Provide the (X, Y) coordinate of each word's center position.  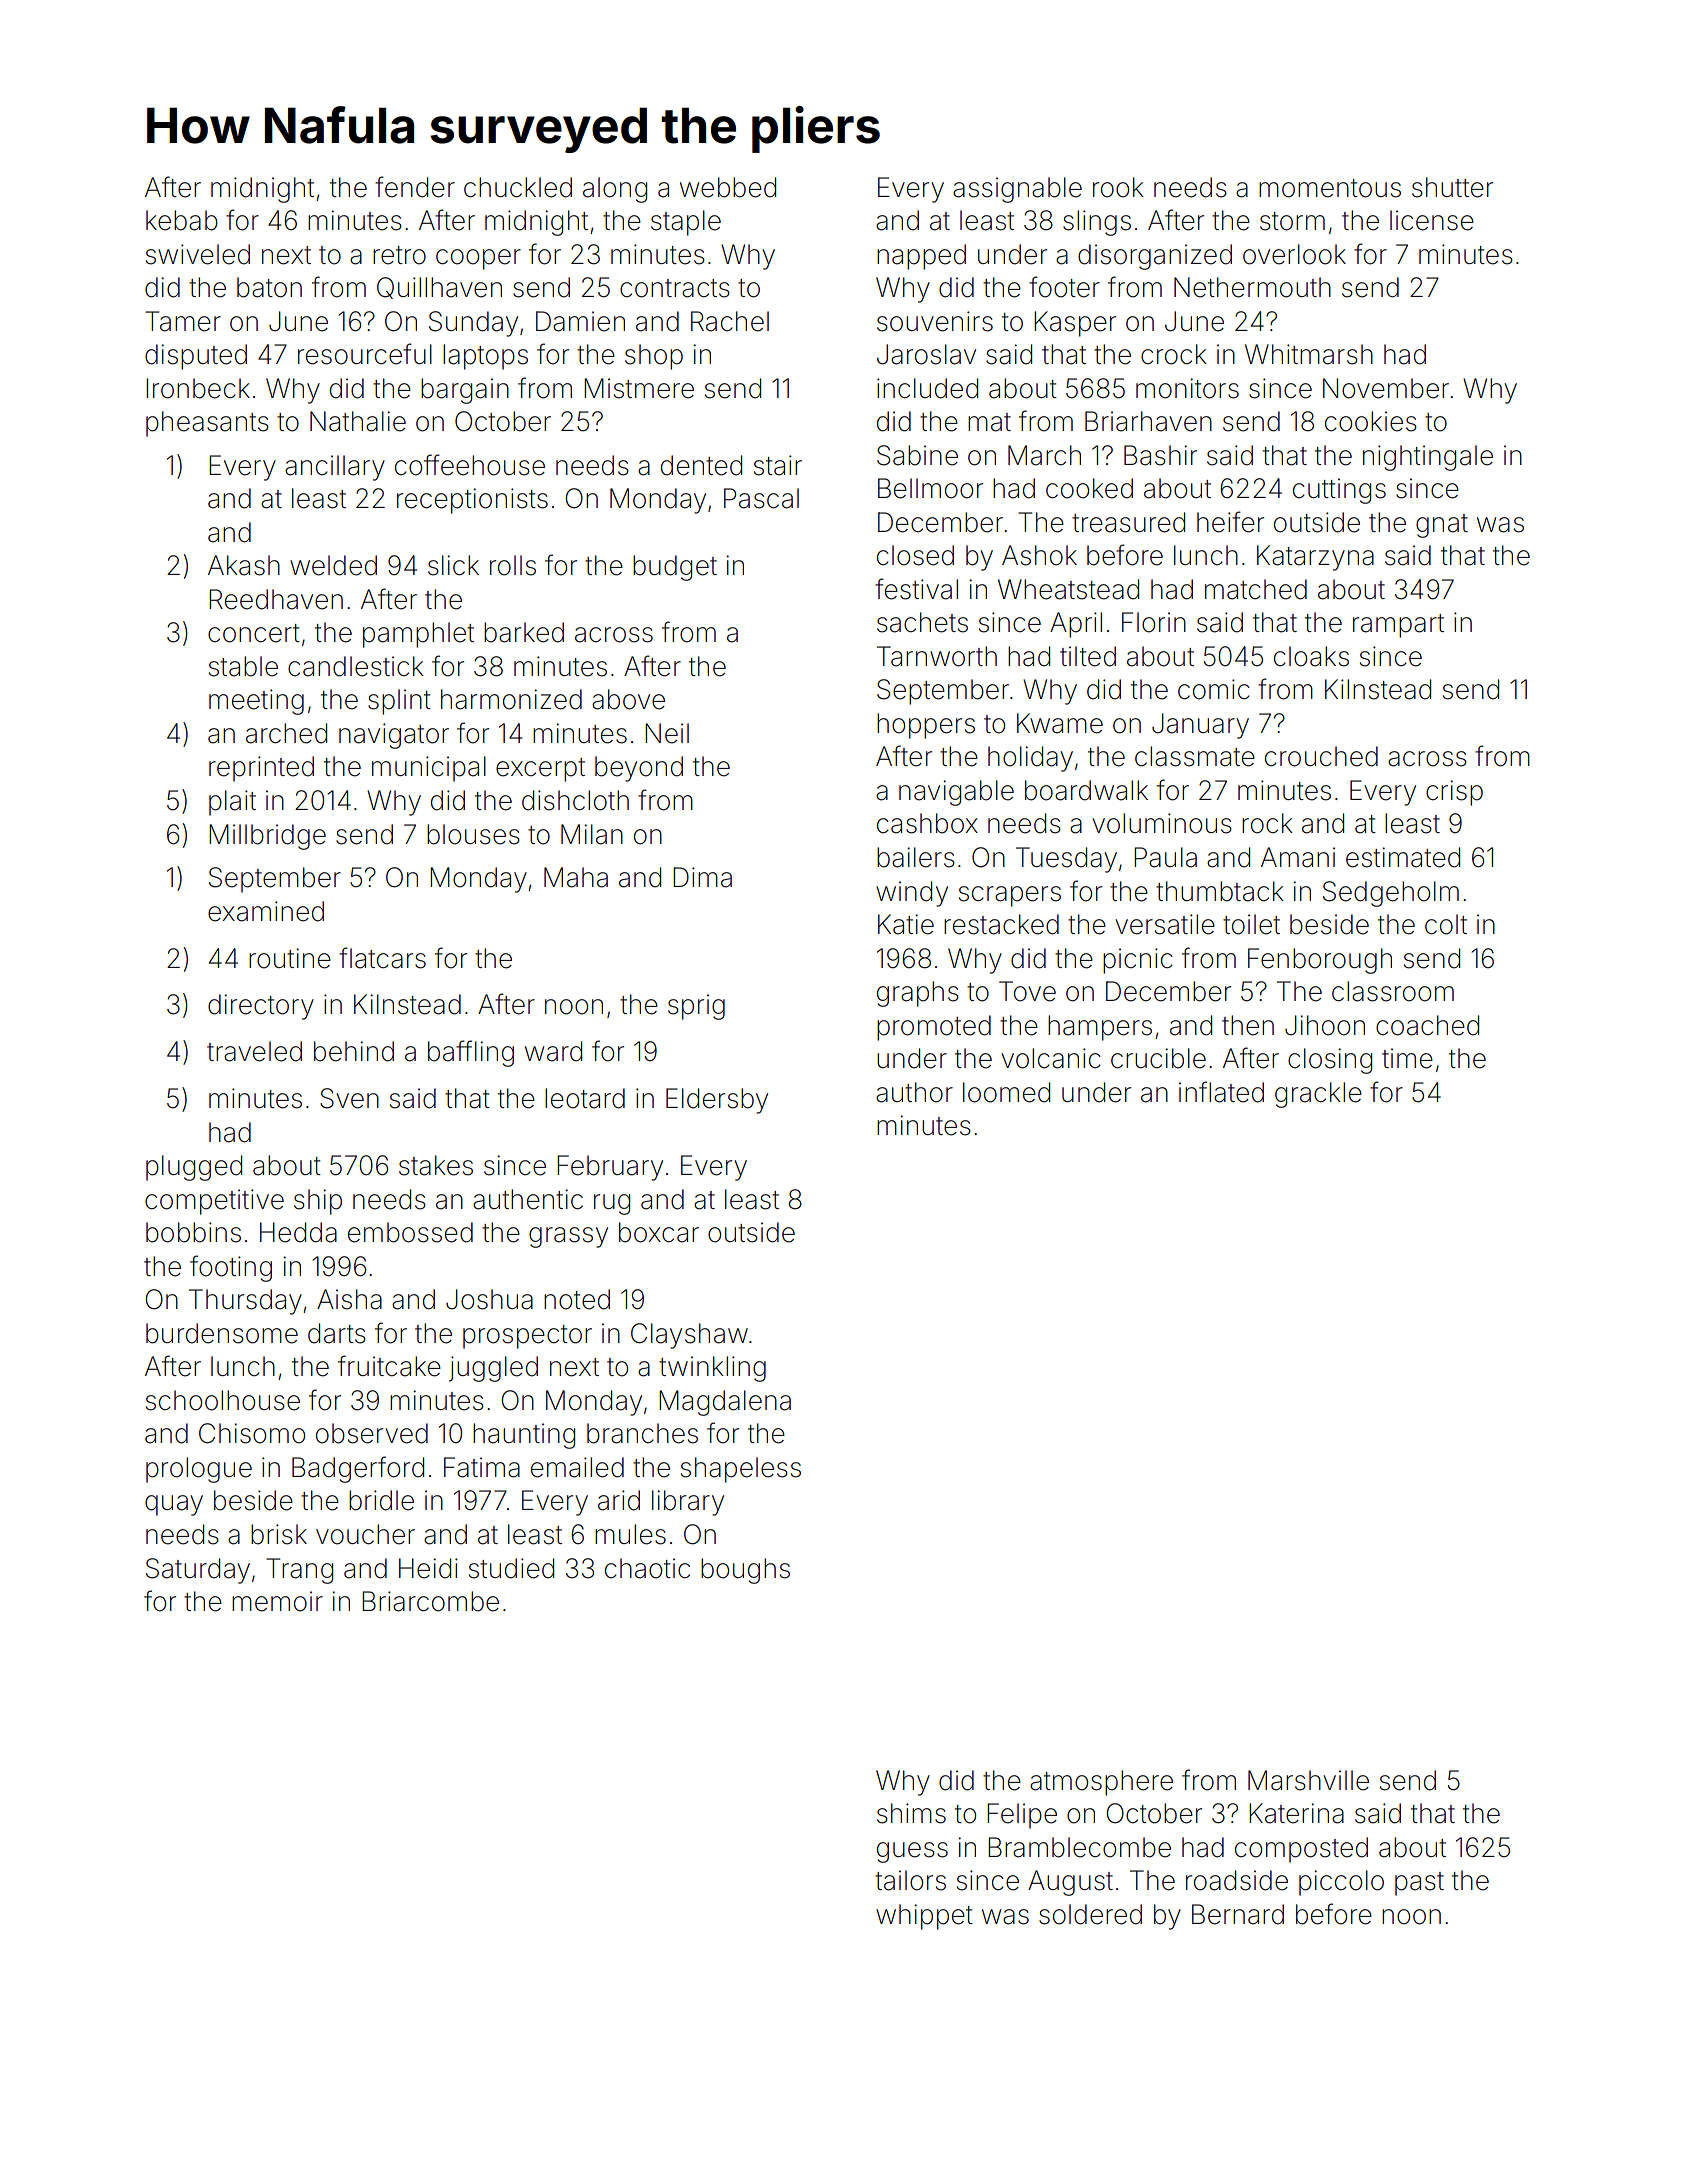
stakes (436, 1165)
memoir (277, 1601)
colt (1446, 924)
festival (916, 589)
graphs (918, 994)
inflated (1221, 1092)
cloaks (1311, 656)
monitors (1187, 388)
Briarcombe (430, 1601)
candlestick (356, 666)
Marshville (1308, 1780)
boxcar (659, 1232)
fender (415, 187)
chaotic (647, 1568)
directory (261, 1007)
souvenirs (935, 321)
